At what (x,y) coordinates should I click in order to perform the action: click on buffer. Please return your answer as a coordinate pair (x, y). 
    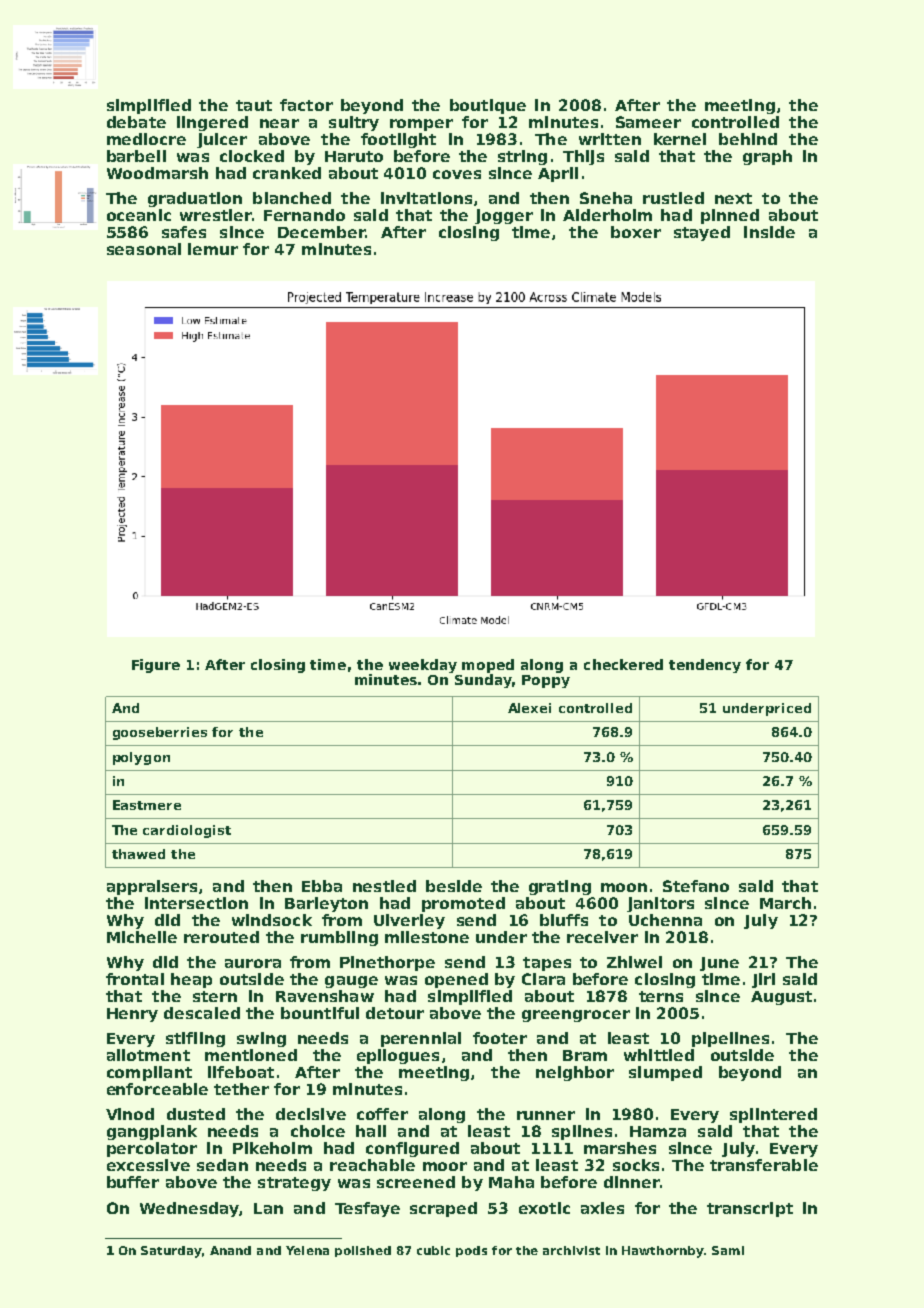
    Looking at the image, I should click on (133, 1182).
